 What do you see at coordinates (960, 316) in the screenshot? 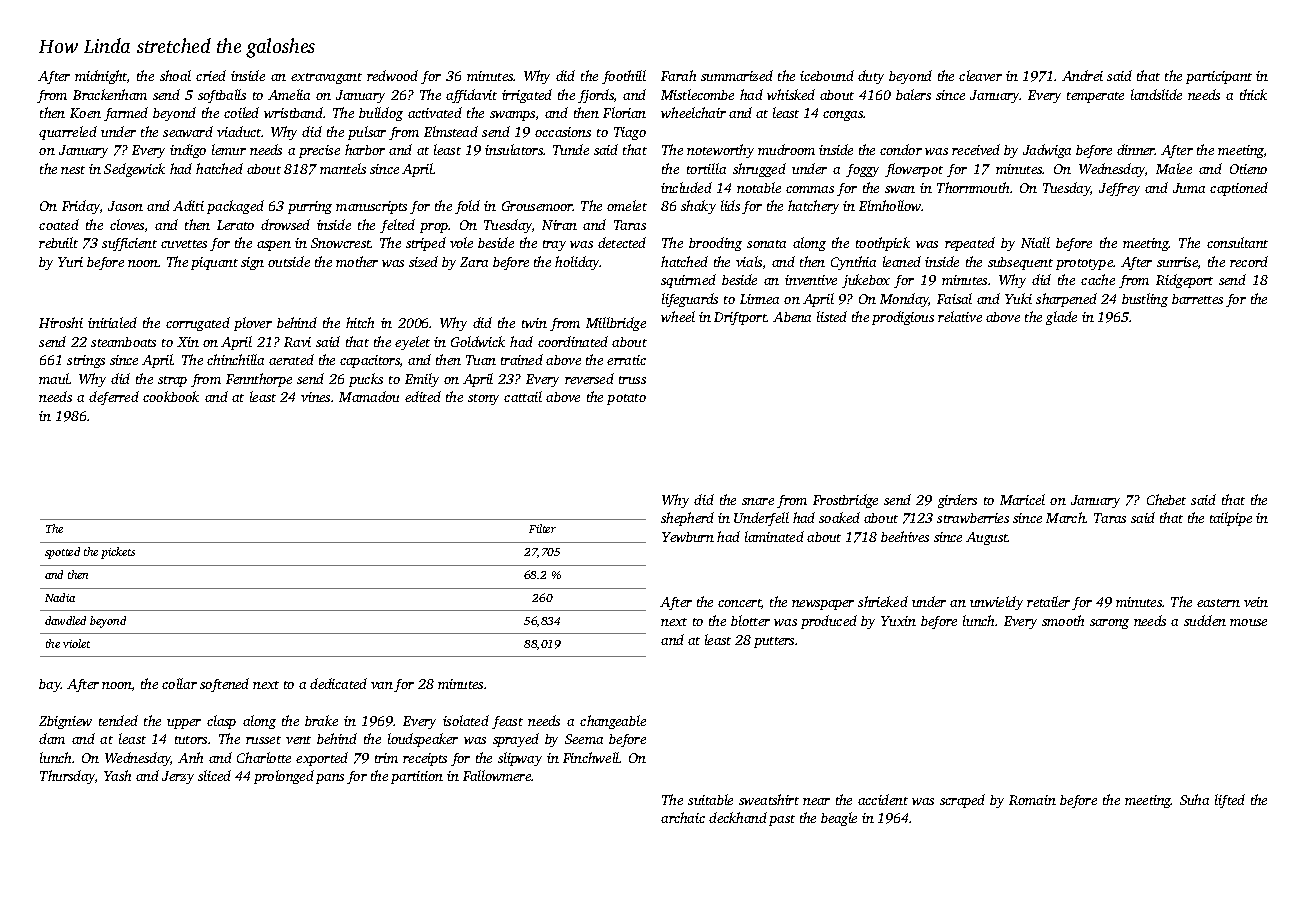
I see `relative` at bounding box center [960, 316].
